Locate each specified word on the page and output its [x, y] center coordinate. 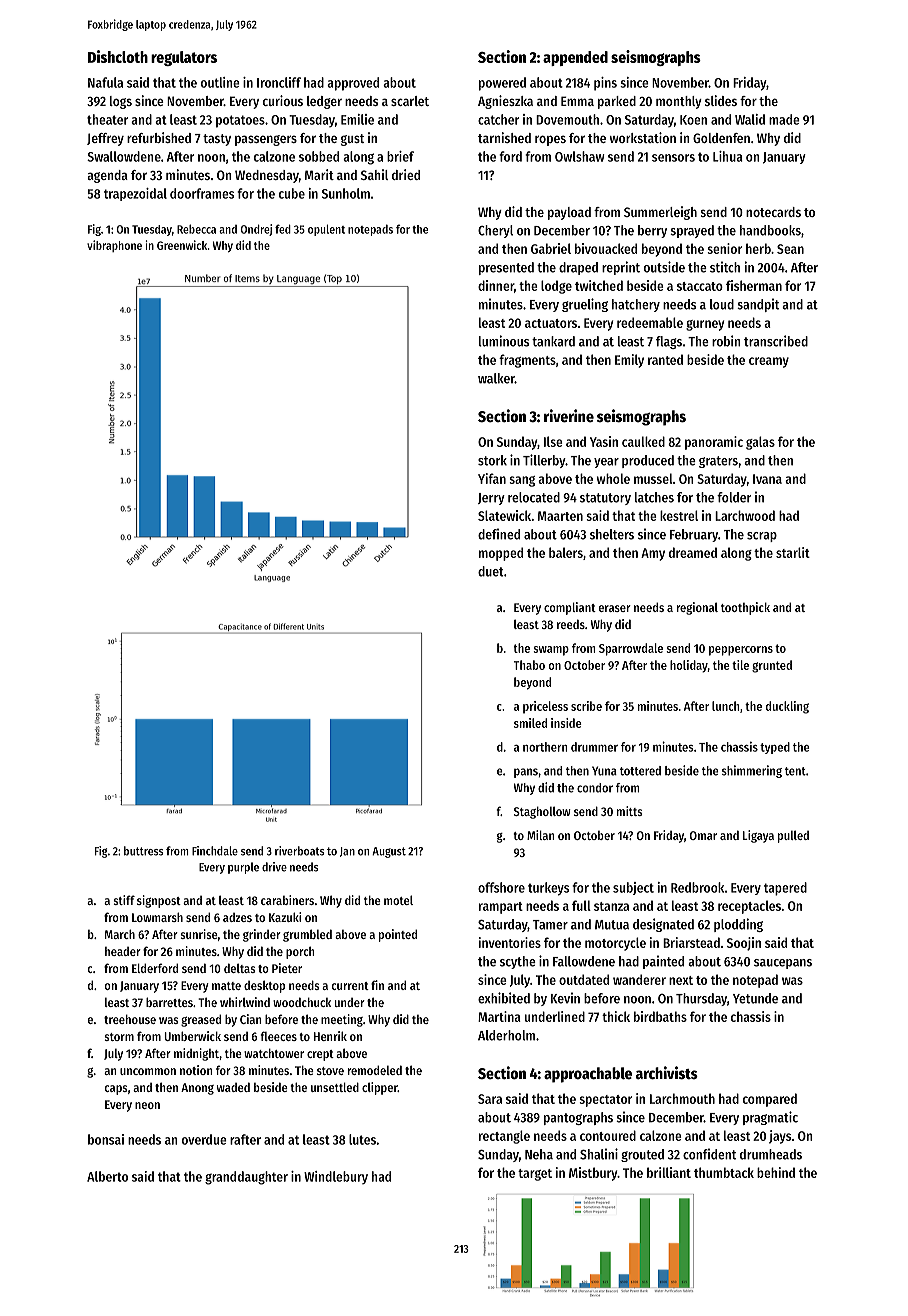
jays [780, 1137]
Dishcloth [118, 56]
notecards [773, 212]
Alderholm [506, 1035]
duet [491, 571]
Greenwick [182, 245]
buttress [144, 851]
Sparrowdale [631, 649]
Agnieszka [505, 102]
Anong [197, 1089]
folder [734, 497]
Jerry [491, 499]
